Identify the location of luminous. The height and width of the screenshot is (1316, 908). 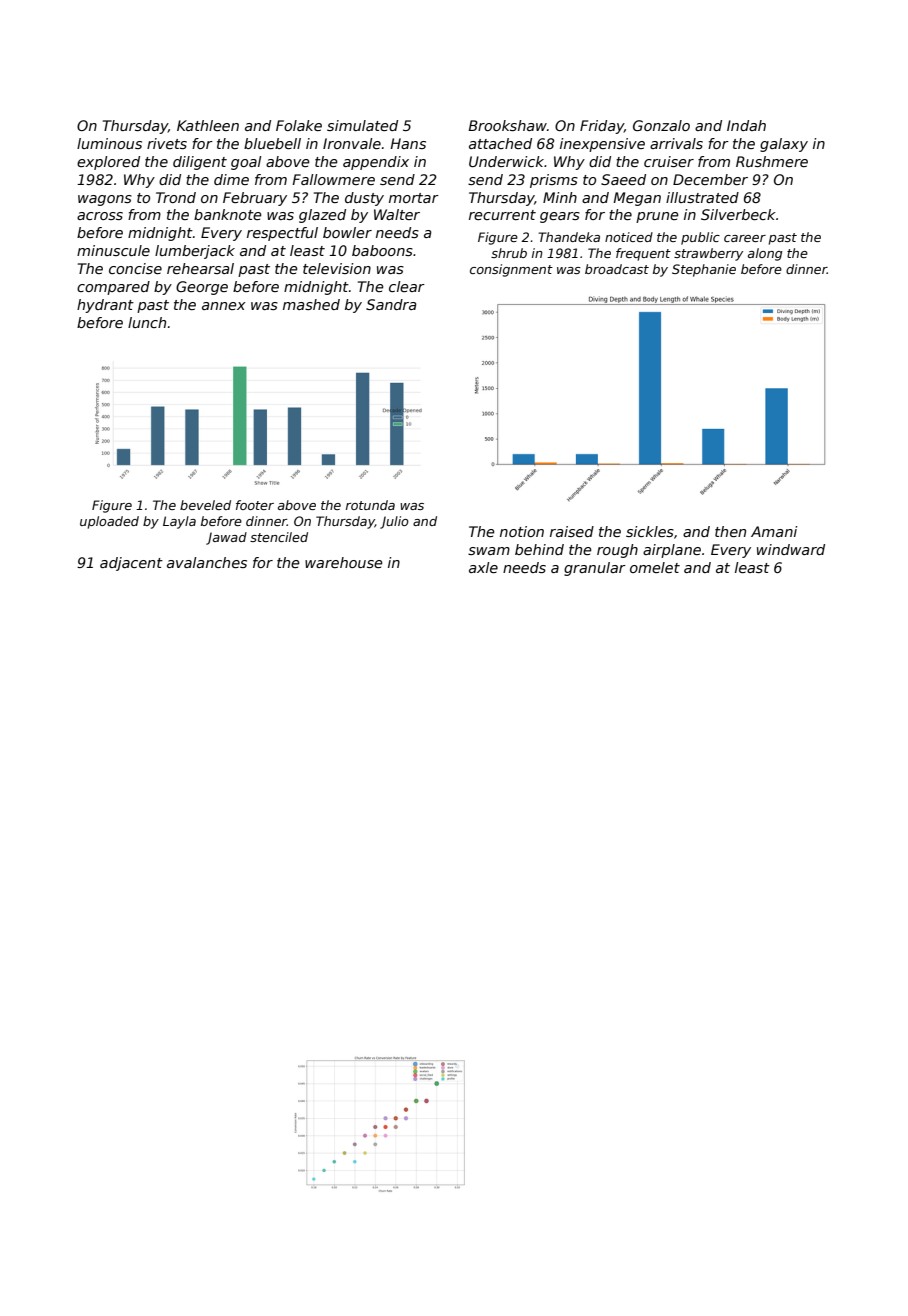
(109, 143).
